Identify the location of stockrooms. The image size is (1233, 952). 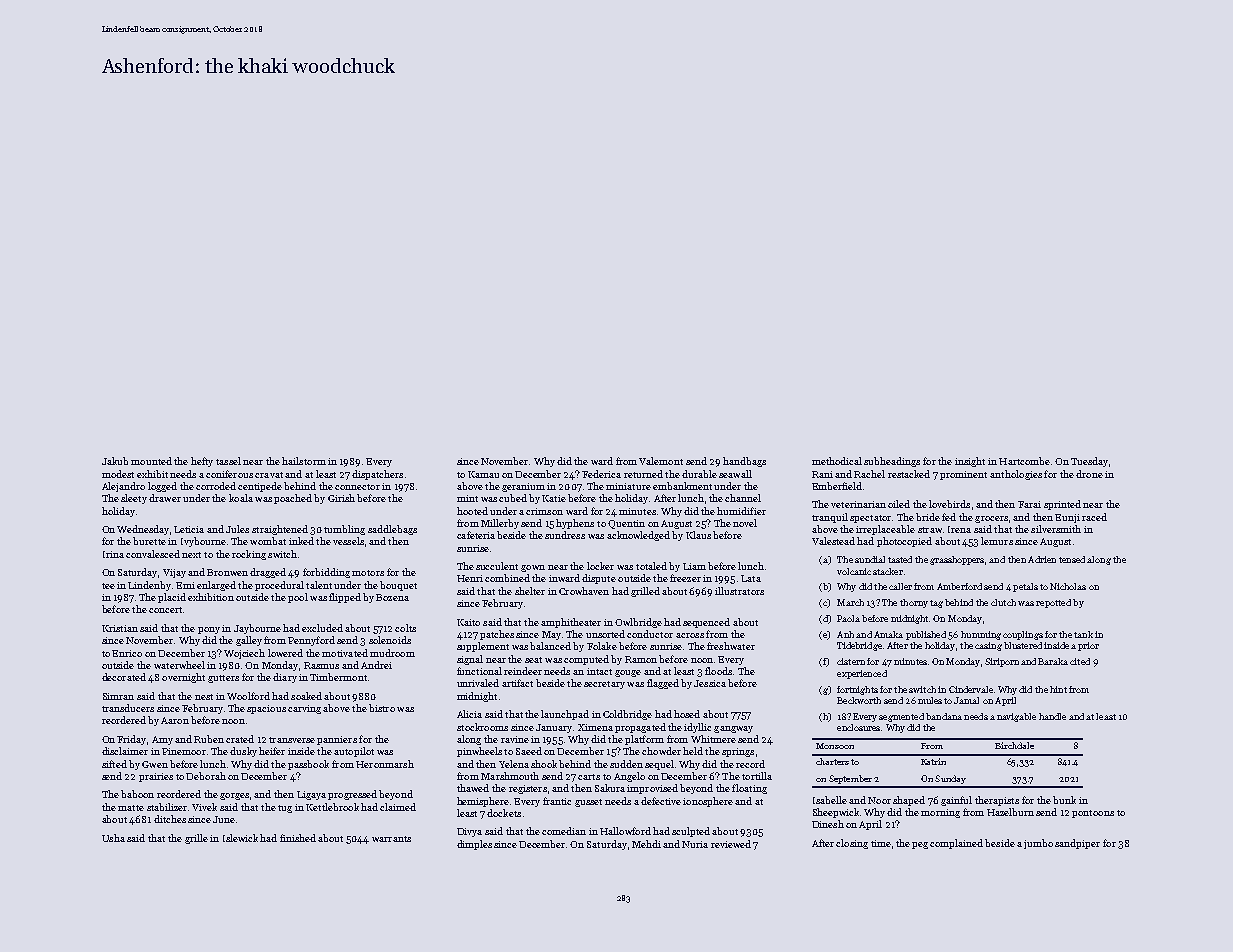
(482, 727).
